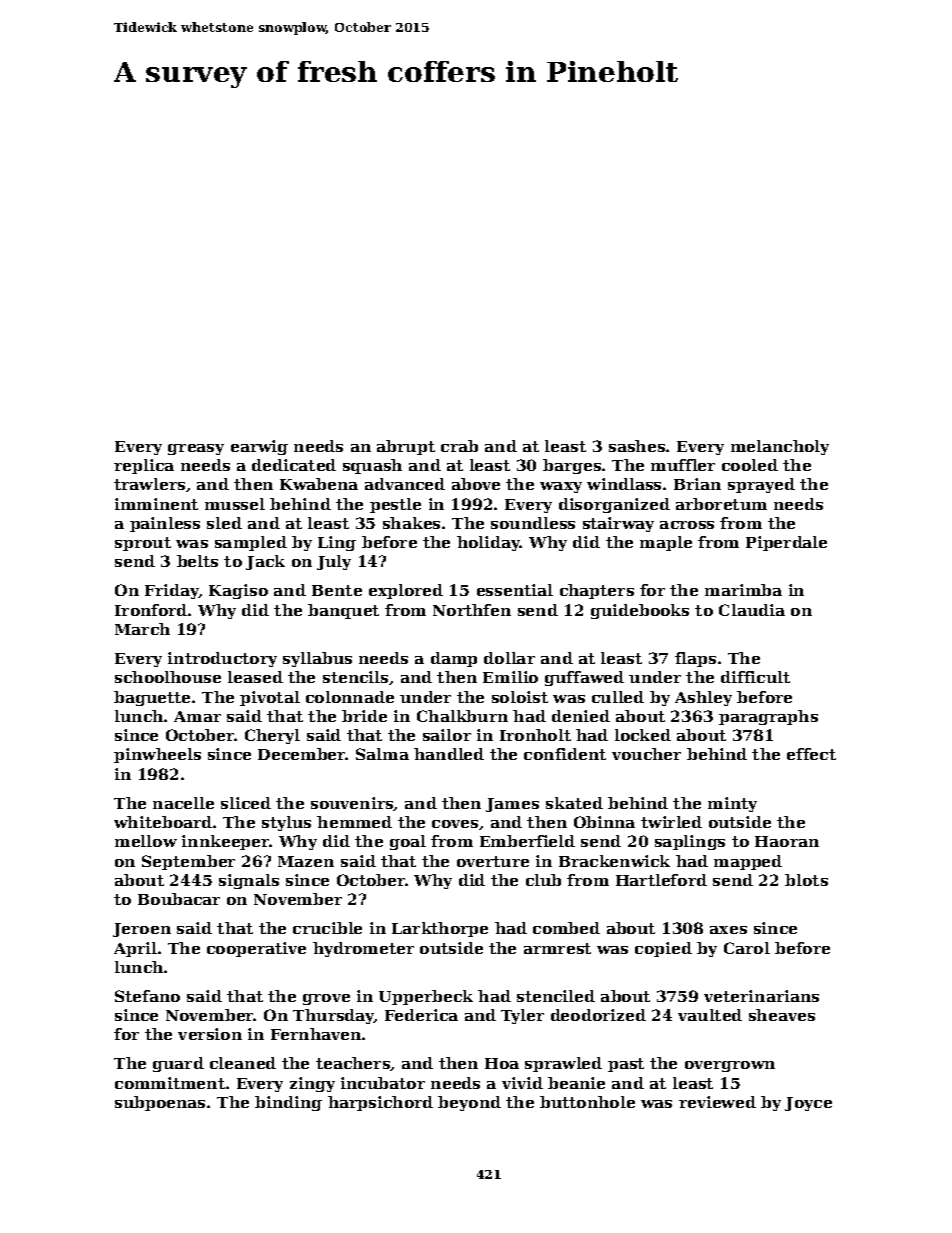 The image size is (952, 1233). What do you see at coordinates (288, 1103) in the screenshot?
I see `binding` at bounding box center [288, 1103].
